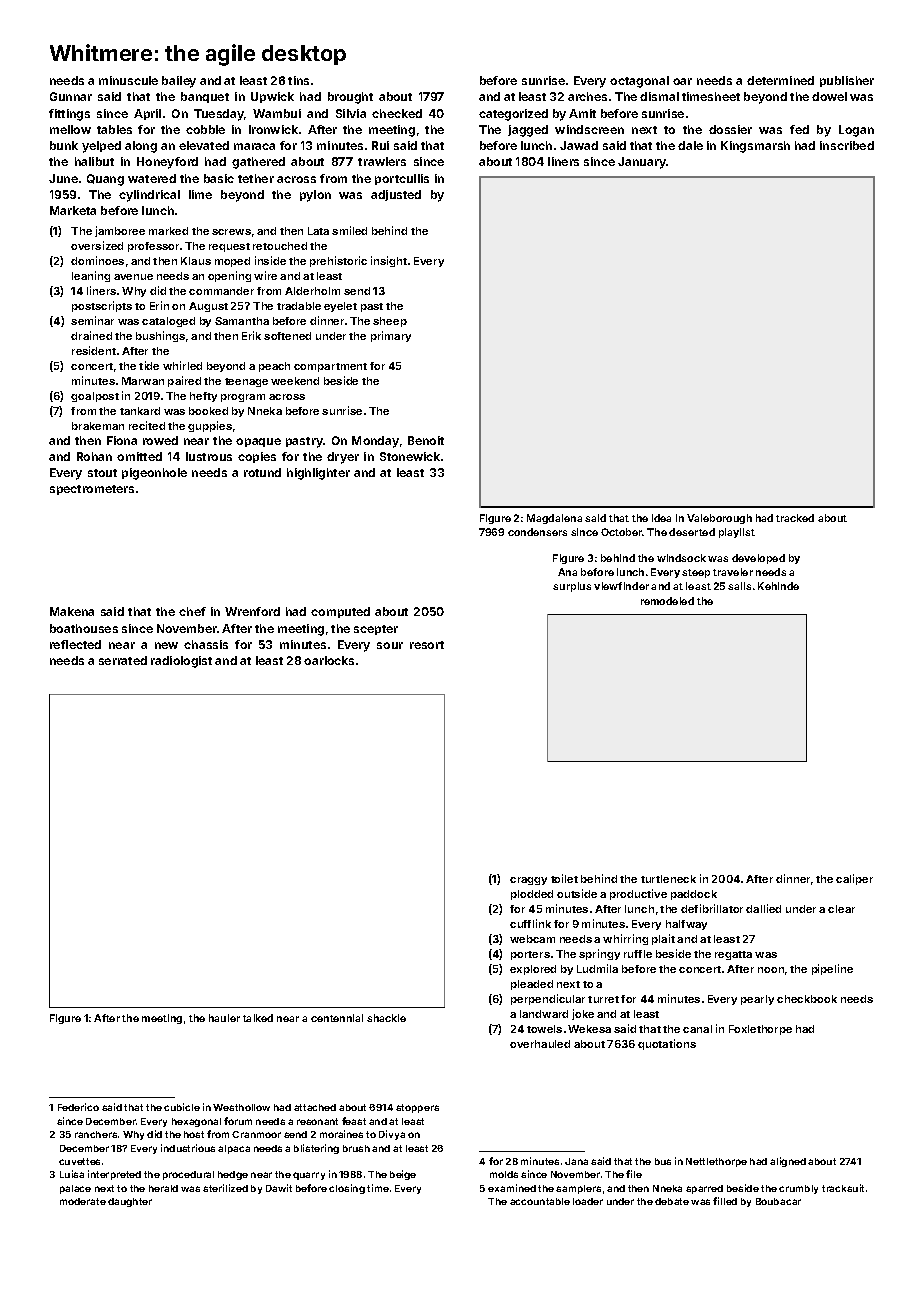 This image has height=1308, width=924. Describe the element at coordinates (540, 1201) in the image. I see `accountable` at that location.
